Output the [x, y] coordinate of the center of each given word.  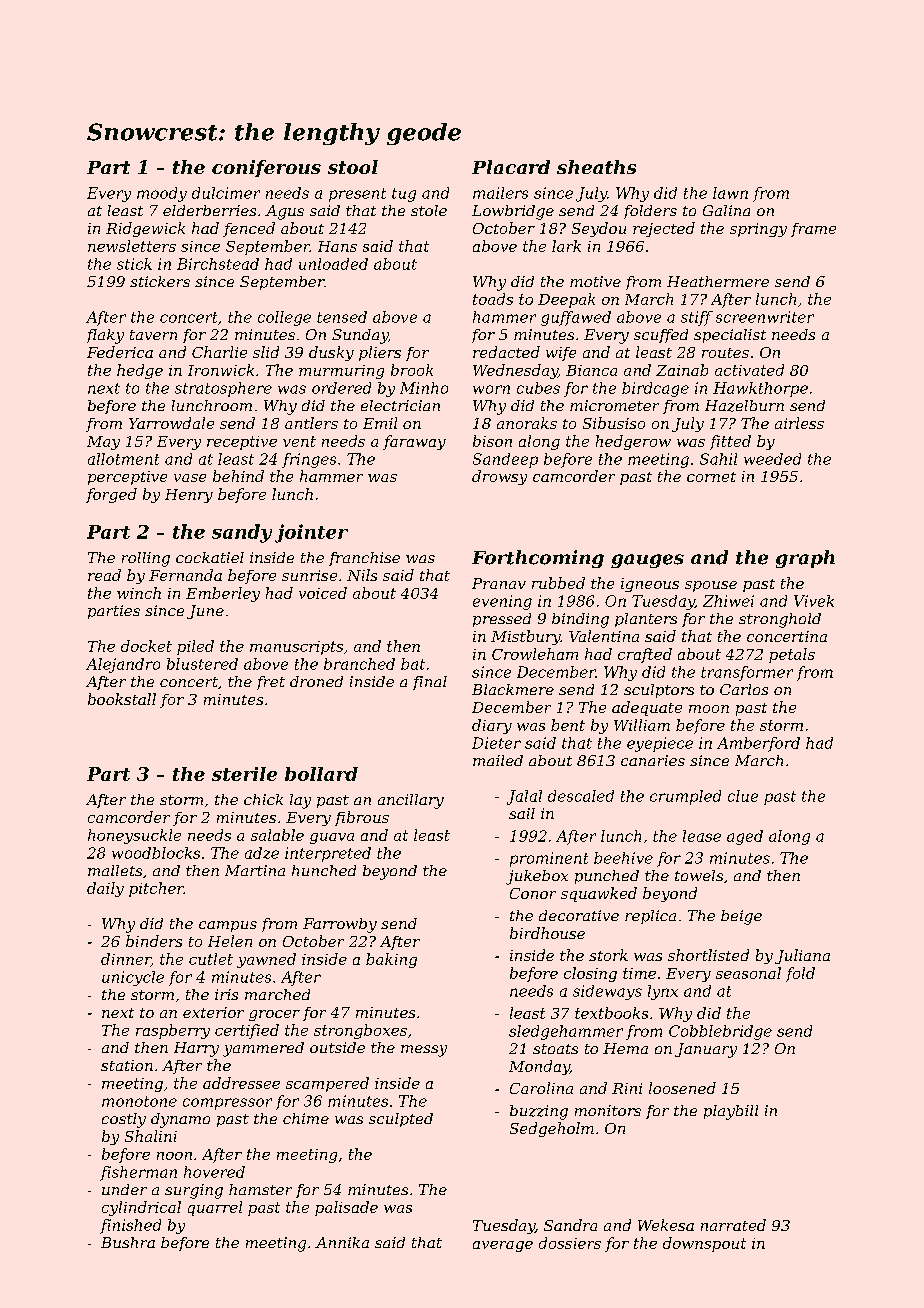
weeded [772, 459]
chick [263, 799]
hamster [260, 1189]
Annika [342, 1242]
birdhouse [547, 933]
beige [741, 917]
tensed [342, 317]
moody [162, 194]
